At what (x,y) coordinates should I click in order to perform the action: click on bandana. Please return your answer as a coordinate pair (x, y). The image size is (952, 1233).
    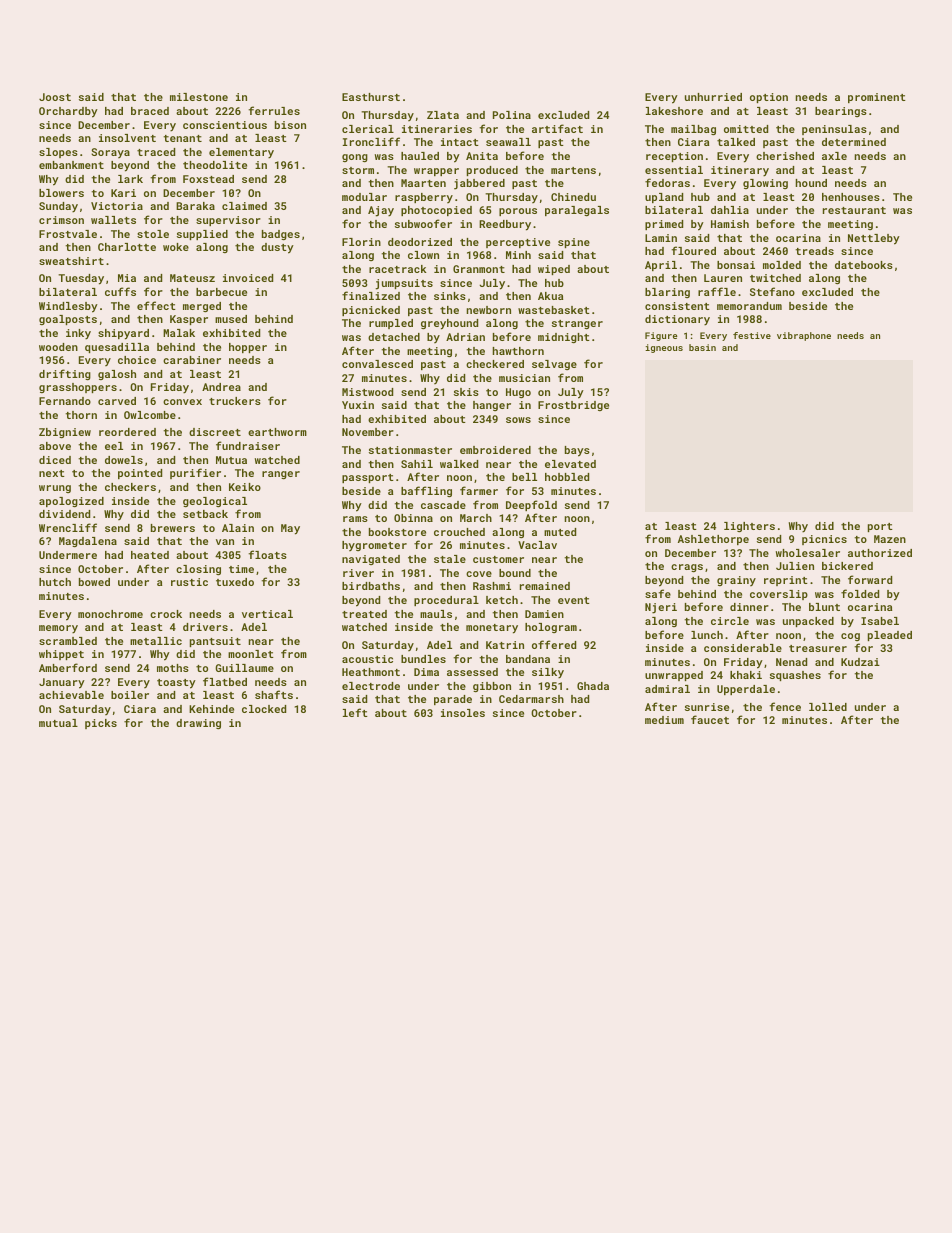
    Looking at the image, I should click on (528, 659).
